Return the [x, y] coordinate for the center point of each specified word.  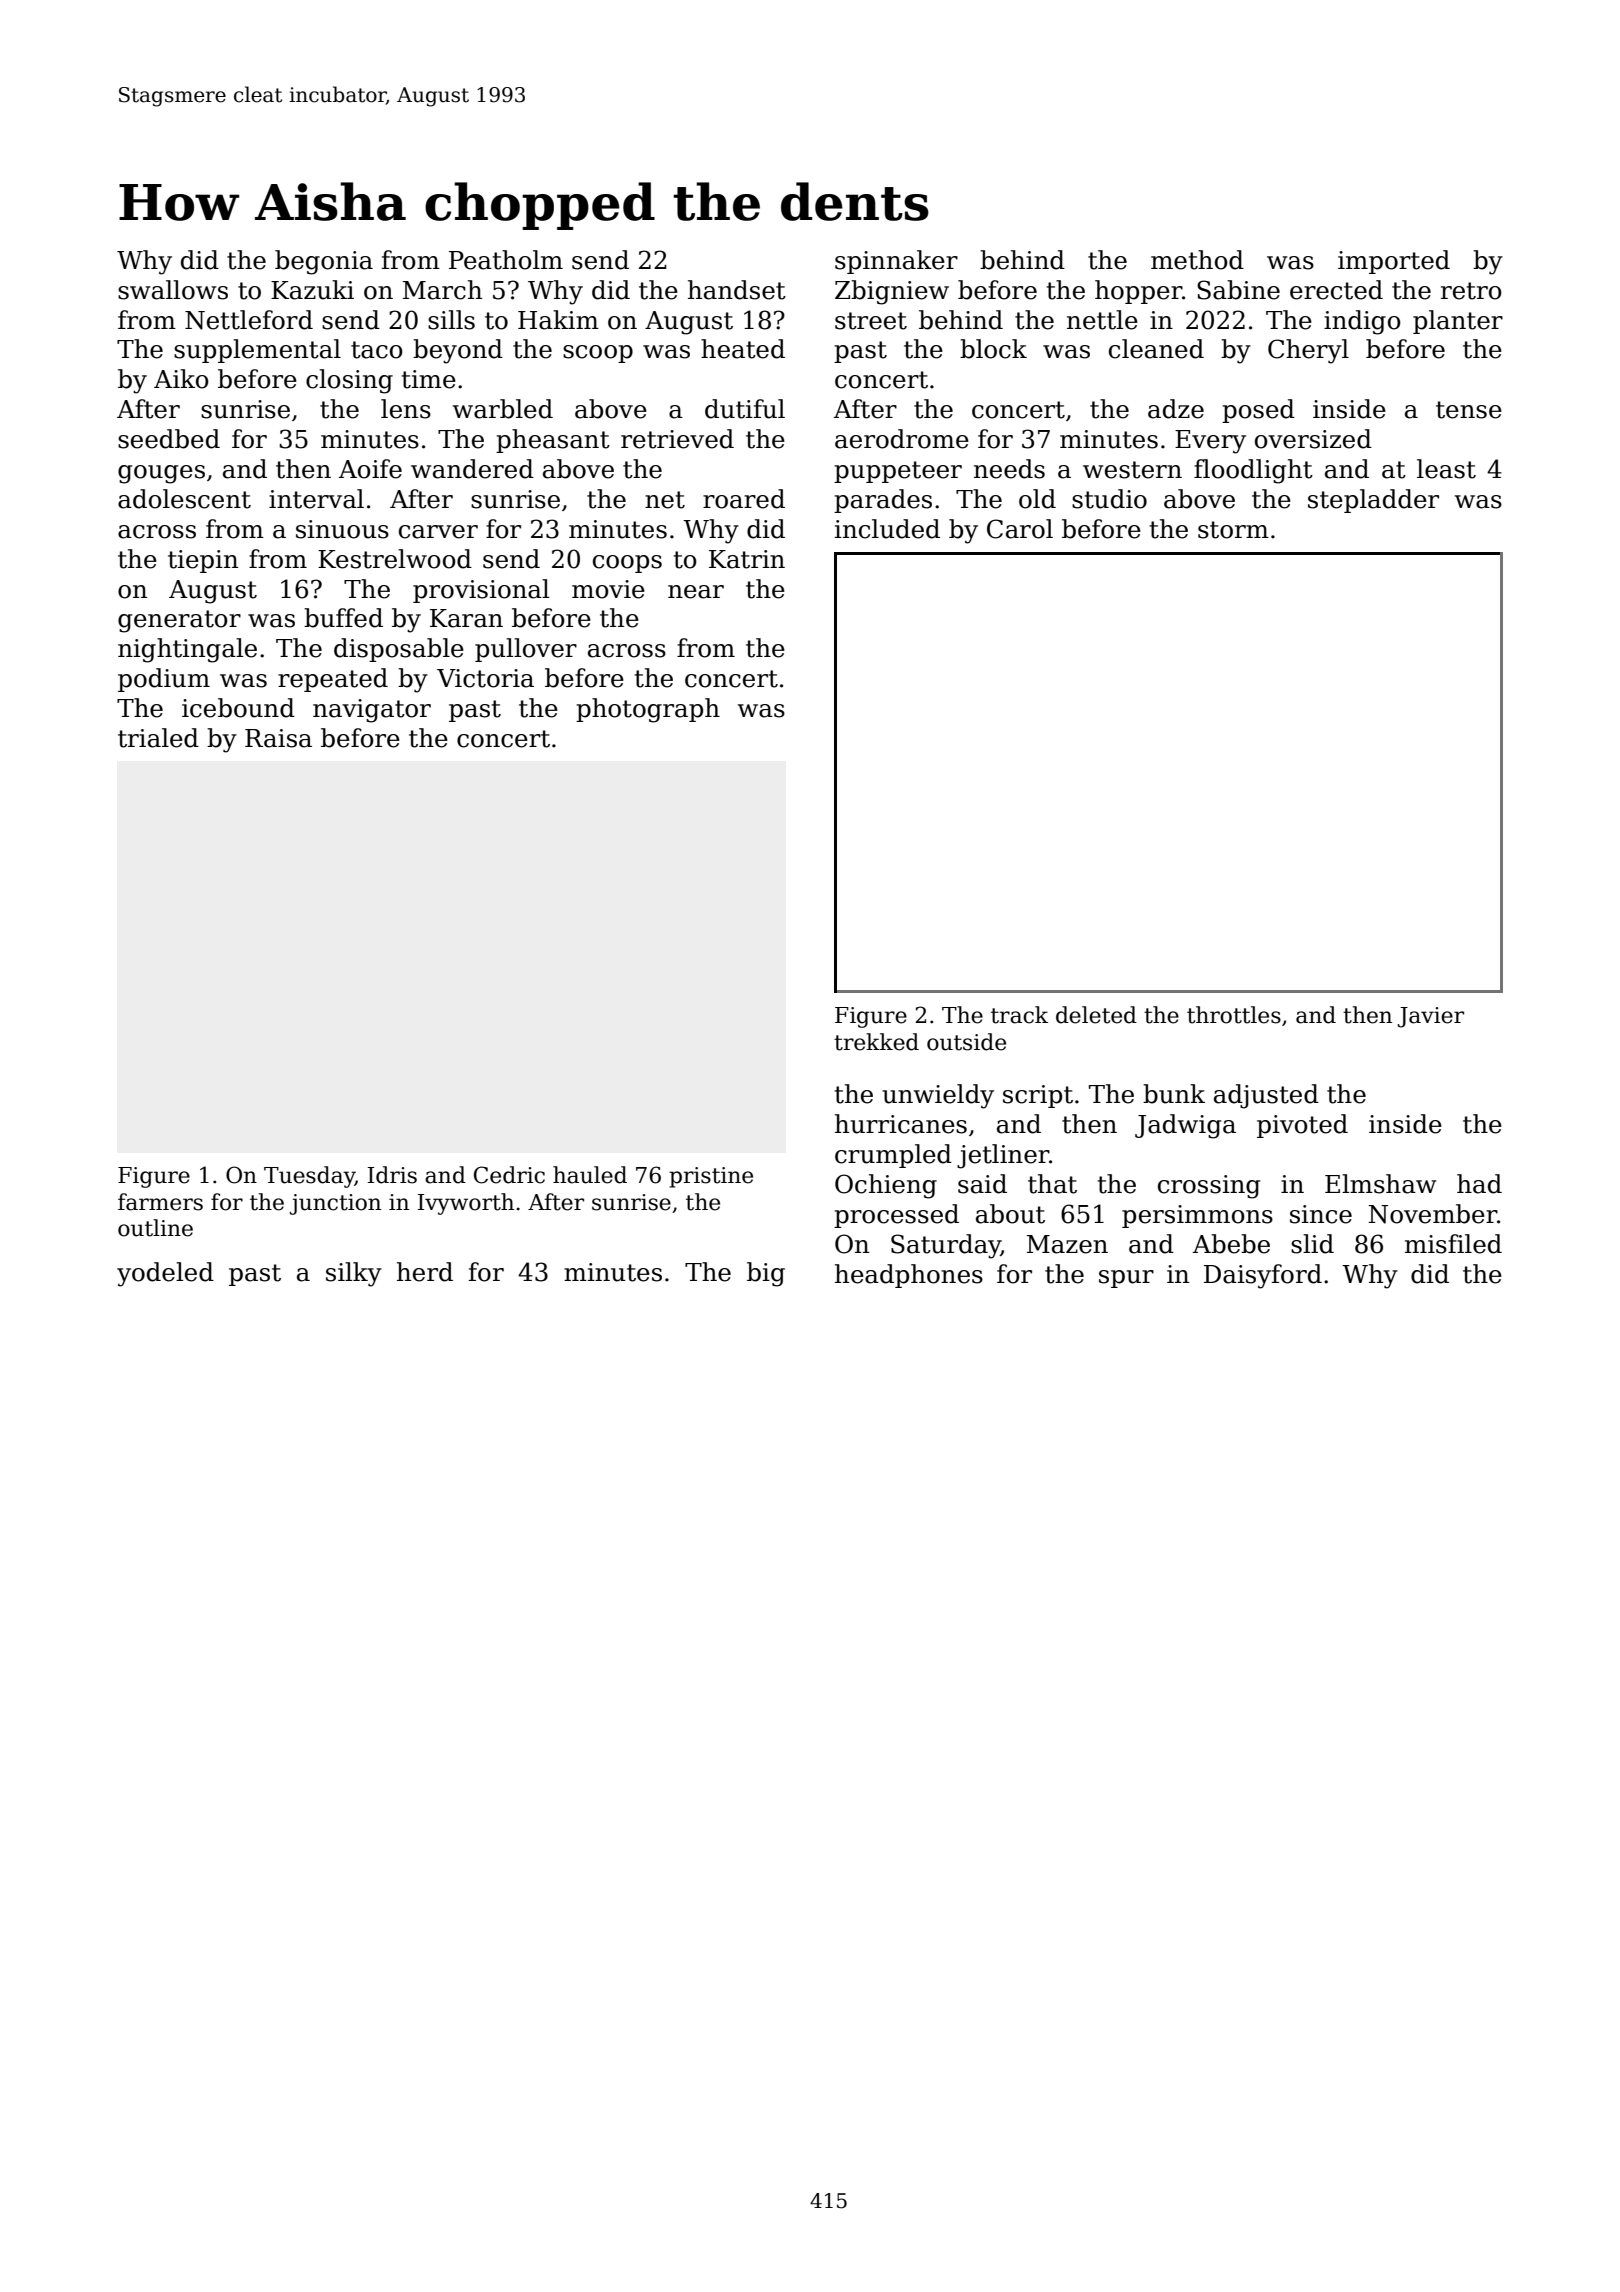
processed [896, 1216]
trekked [876, 1042]
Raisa [278, 738]
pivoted [1302, 1126]
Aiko [181, 379]
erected [1336, 290]
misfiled [1453, 1244]
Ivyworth [466, 1204]
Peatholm [506, 260]
